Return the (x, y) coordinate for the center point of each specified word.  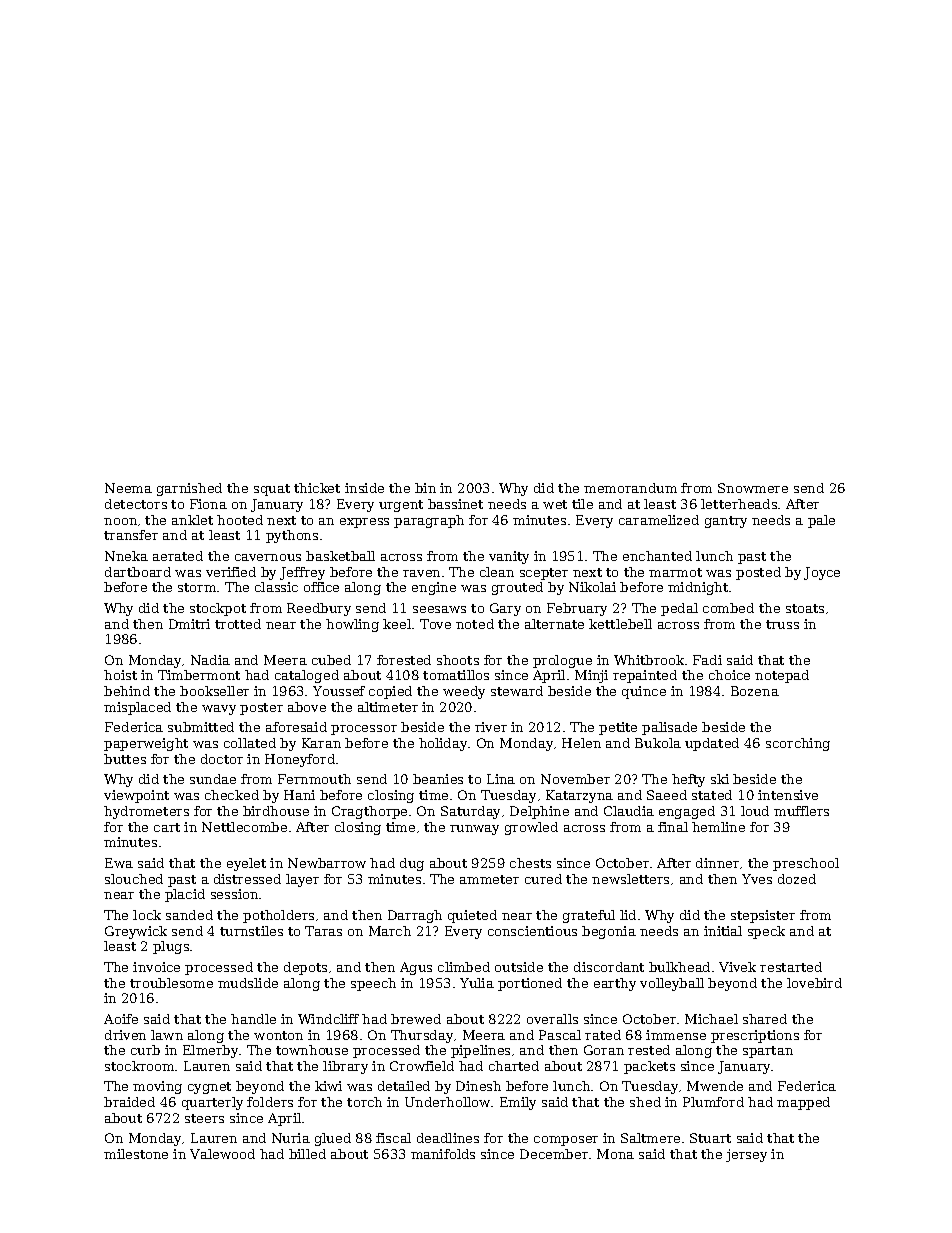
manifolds (443, 1154)
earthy (615, 984)
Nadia (210, 660)
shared (765, 1019)
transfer (131, 535)
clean (497, 572)
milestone (136, 1154)
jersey (746, 1155)
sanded (189, 915)
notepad (782, 676)
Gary (505, 609)
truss (782, 624)
